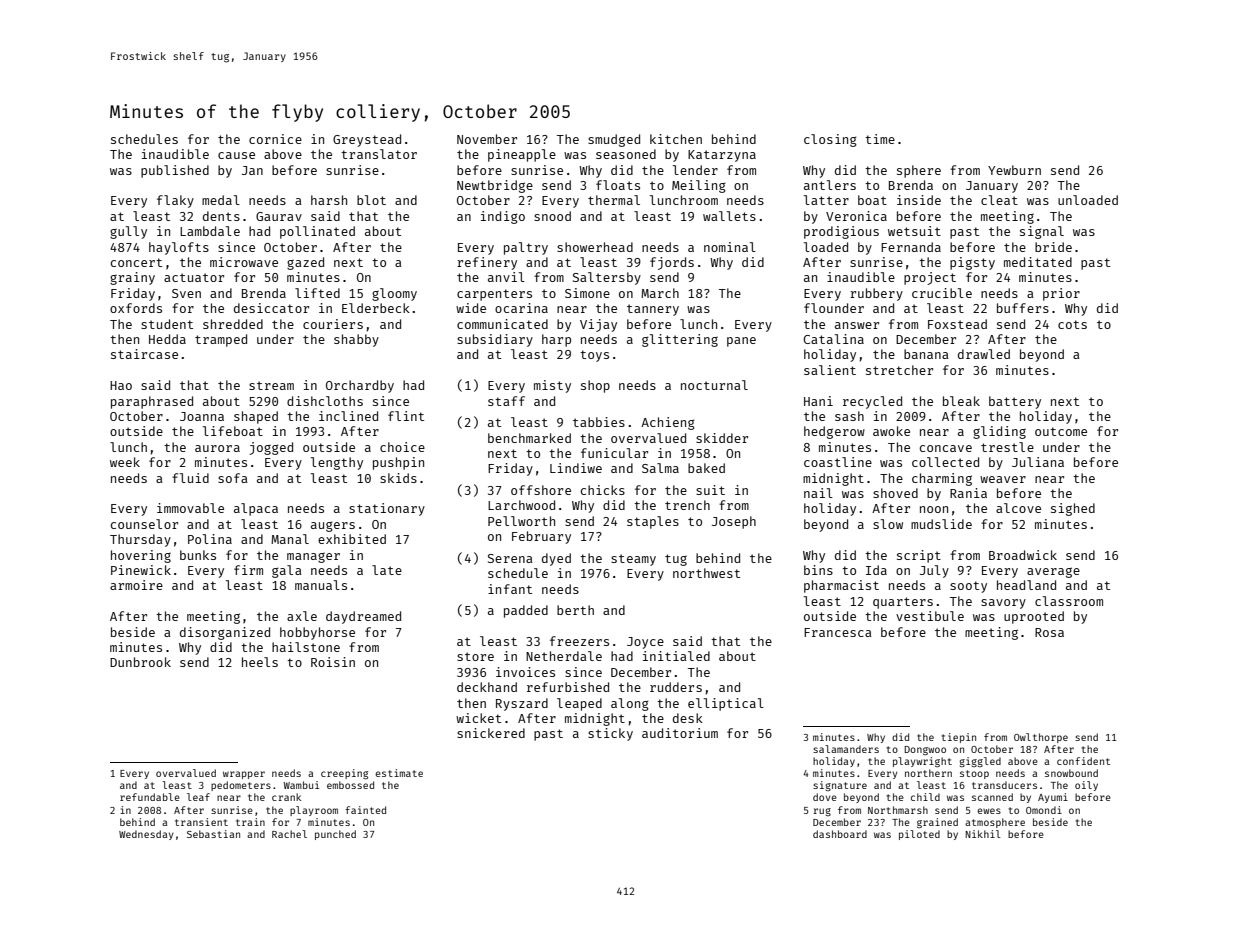  What do you see at coordinates (329, 200) in the image?
I see `harsh` at bounding box center [329, 200].
